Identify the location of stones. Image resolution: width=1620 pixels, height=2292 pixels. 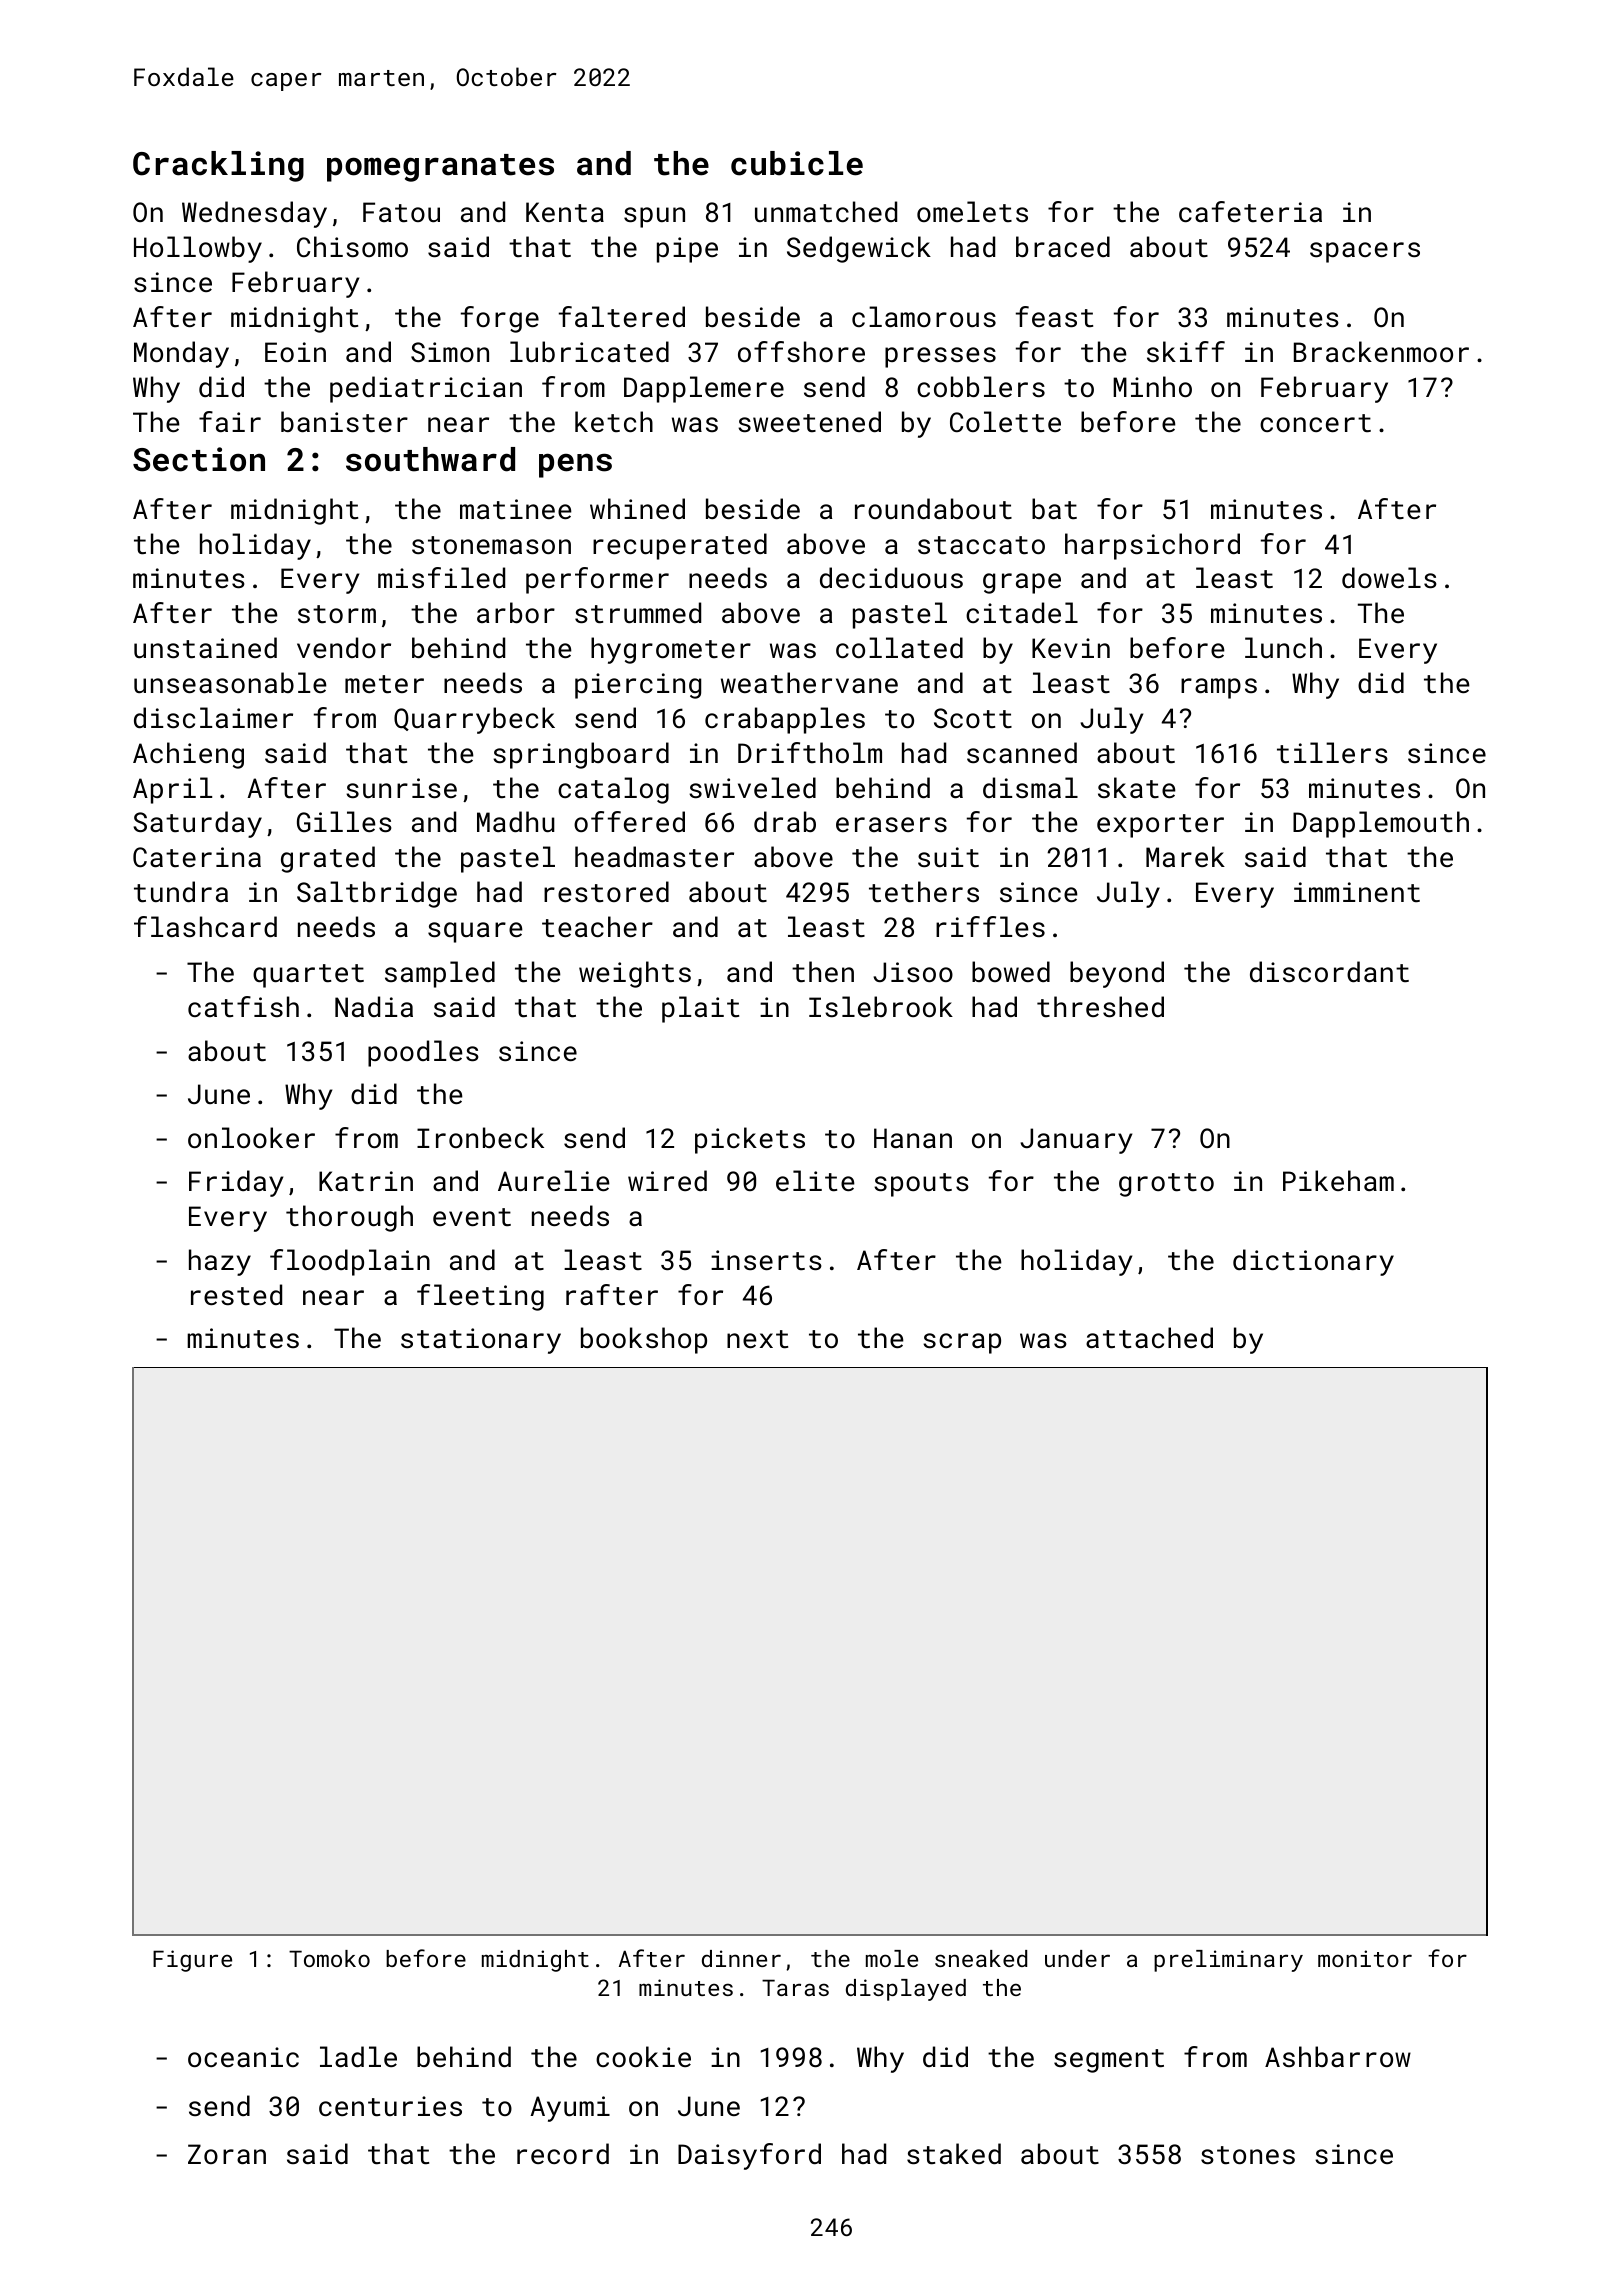
(1248, 2155).
